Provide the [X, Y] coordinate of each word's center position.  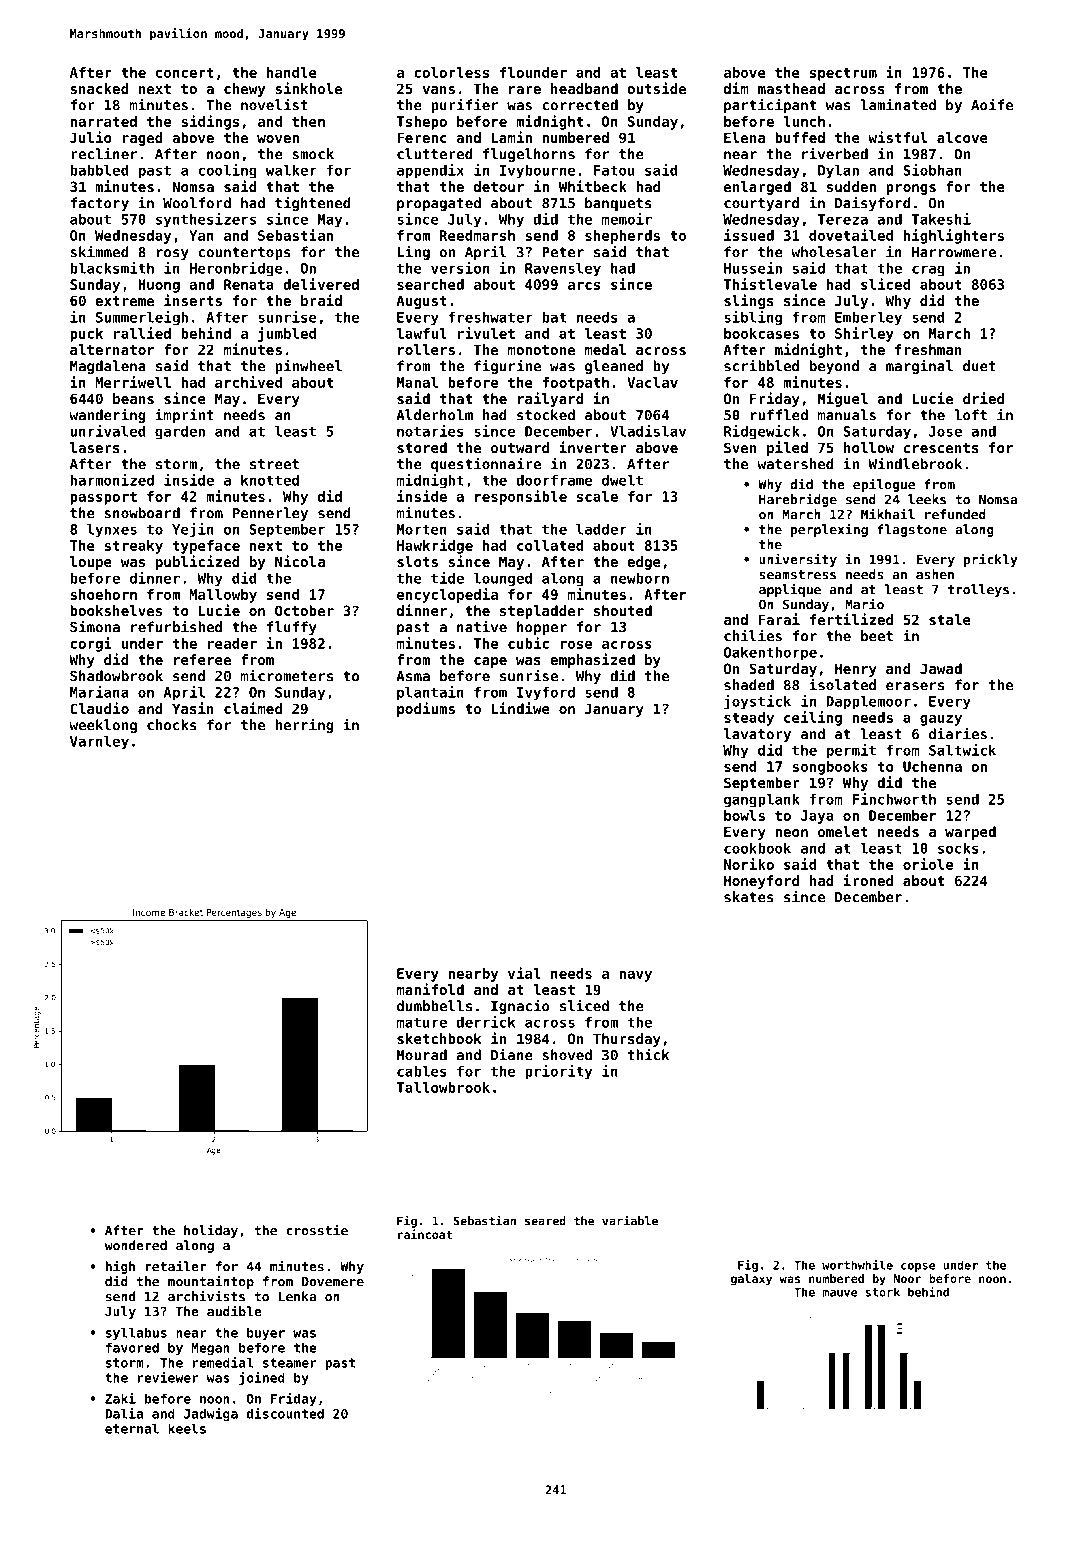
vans [438, 90]
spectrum [843, 74]
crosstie [317, 1230]
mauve [840, 1293]
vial [524, 973]
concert [185, 73]
